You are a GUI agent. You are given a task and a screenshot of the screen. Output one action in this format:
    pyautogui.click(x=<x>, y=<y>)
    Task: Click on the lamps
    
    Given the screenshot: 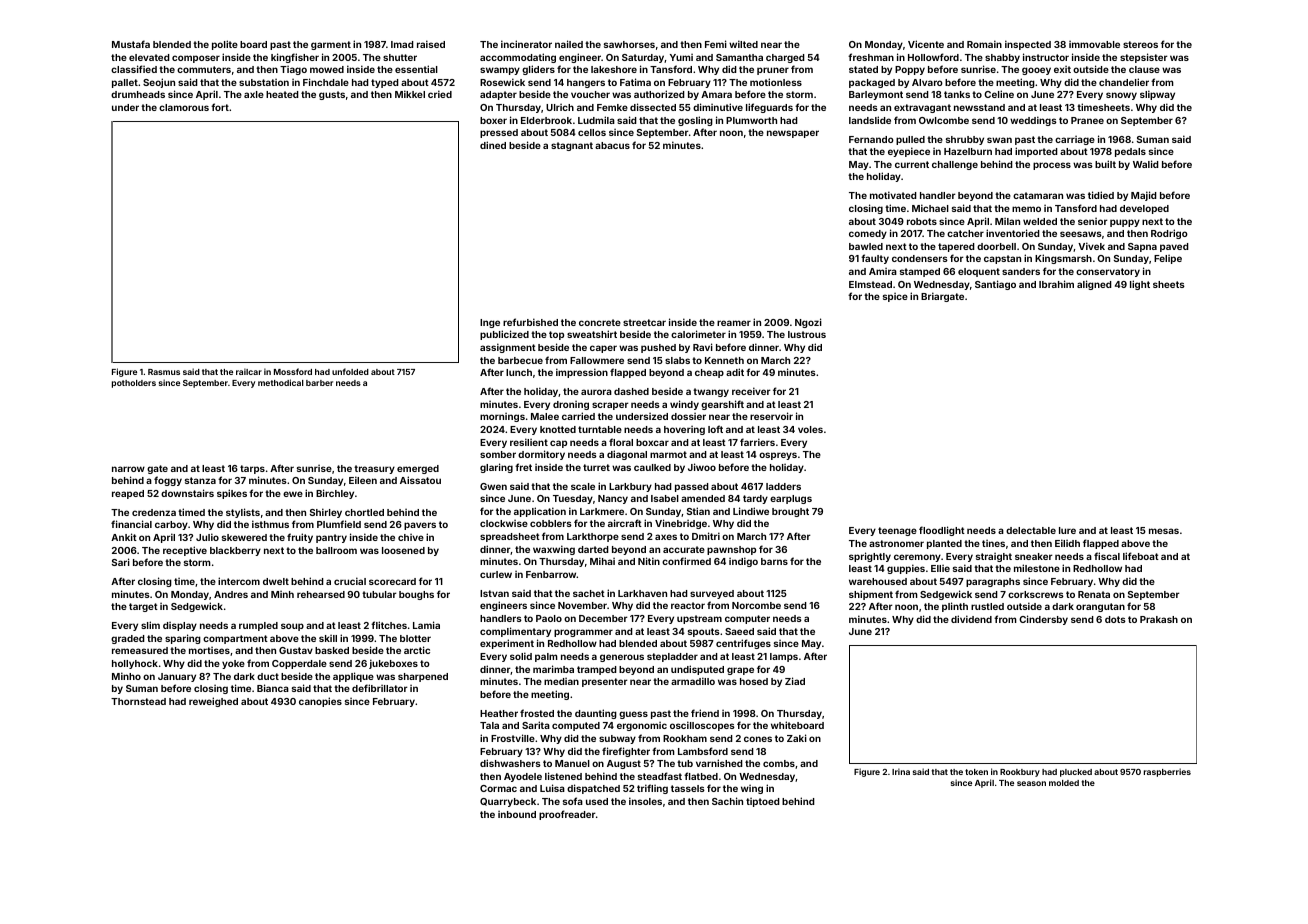 What is the action you would take?
    pyautogui.click(x=784, y=657)
